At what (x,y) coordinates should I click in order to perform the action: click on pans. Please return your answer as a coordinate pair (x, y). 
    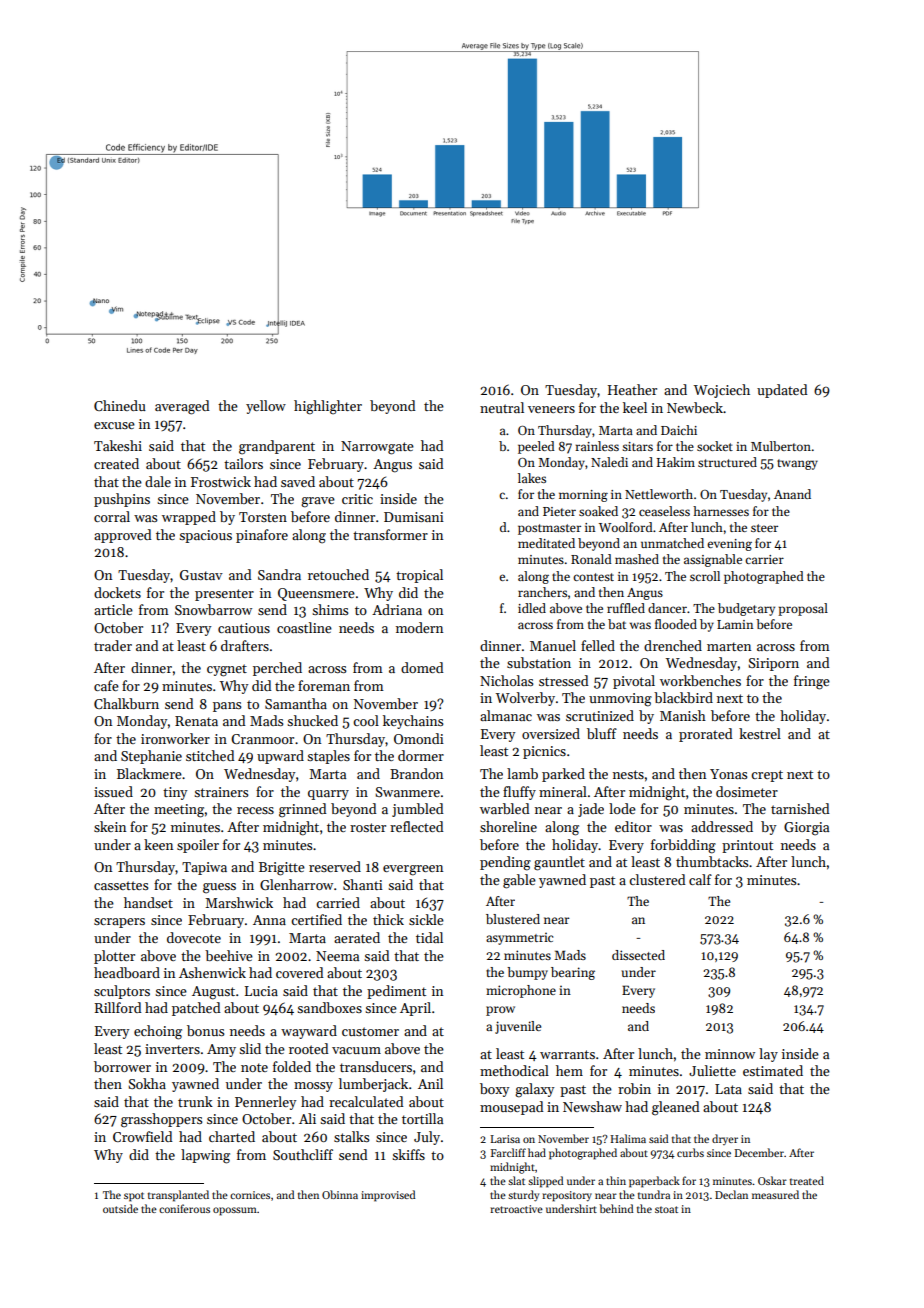
    Looking at the image, I should click on (227, 707).
